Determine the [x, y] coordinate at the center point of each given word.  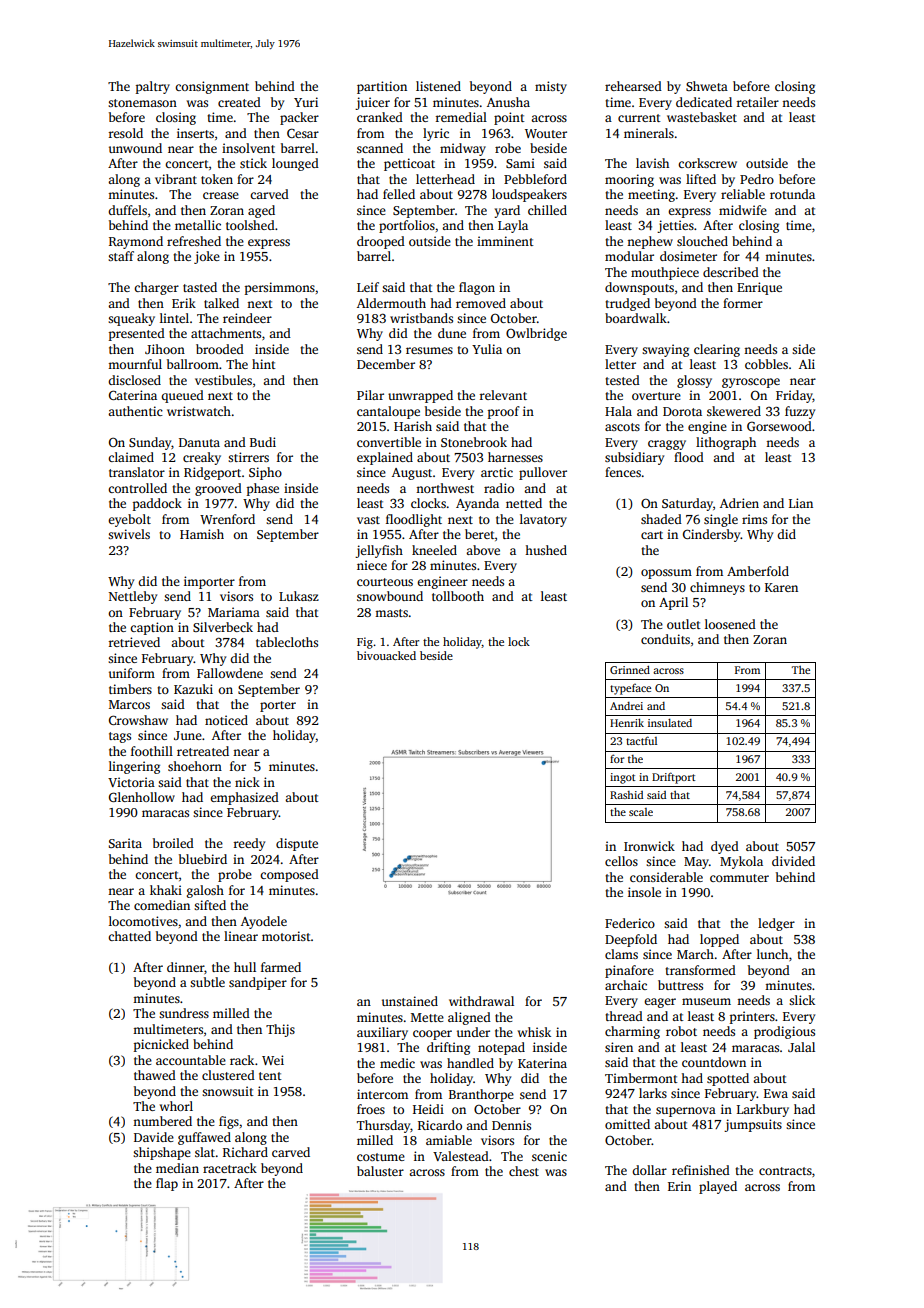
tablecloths [287, 642]
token [217, 179]
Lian [801, 503]
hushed [546, 550]
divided [793, 861]
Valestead [461, 1156]
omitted [627, 1124]
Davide [154, 1137]
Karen [781, 587]
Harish [413, 426]
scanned [380, 148]
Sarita [125, 843]
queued [182, 396]
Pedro [757, 179]
